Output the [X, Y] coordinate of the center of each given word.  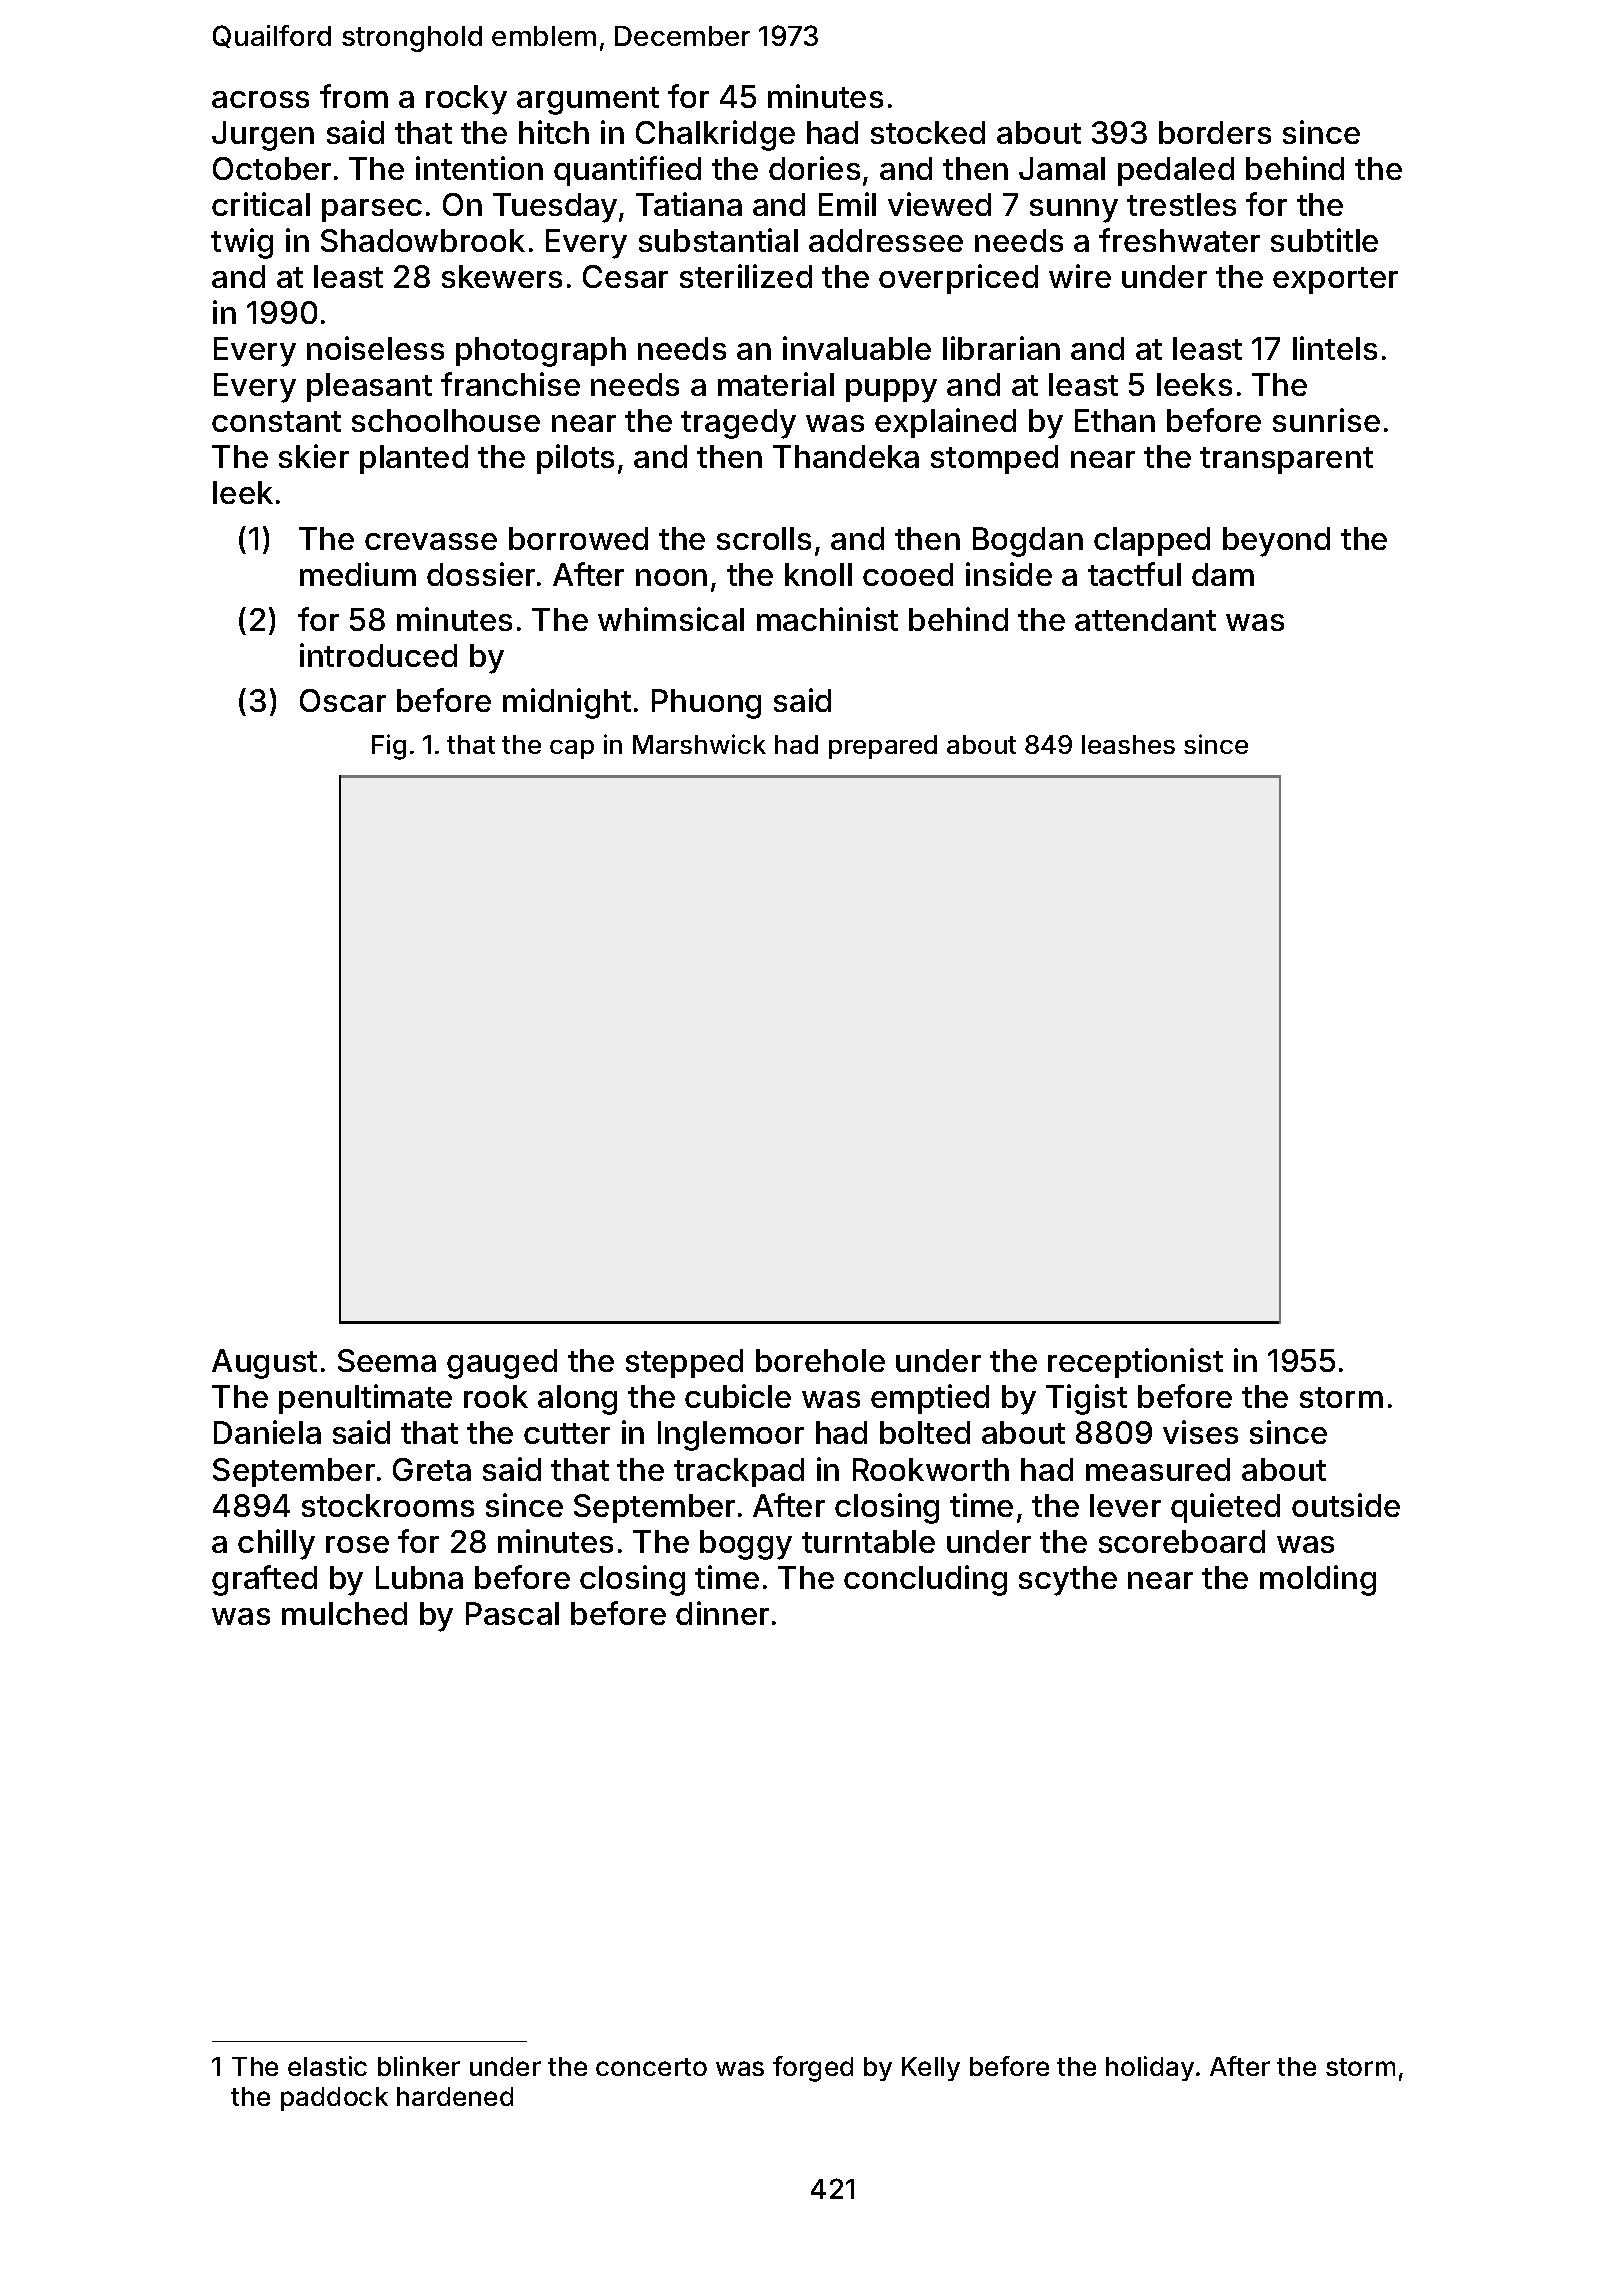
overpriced [958, 279]
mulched [344, 1613]
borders [1215, 132]
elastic [327, 2066]
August [264, 1364]
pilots [575, 459]
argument [588, 101]
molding [1318, 1580]
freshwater [1179, 240]
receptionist [1135, 1363]
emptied [930, 1399]
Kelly [931, 2069]
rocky [466, 100]
